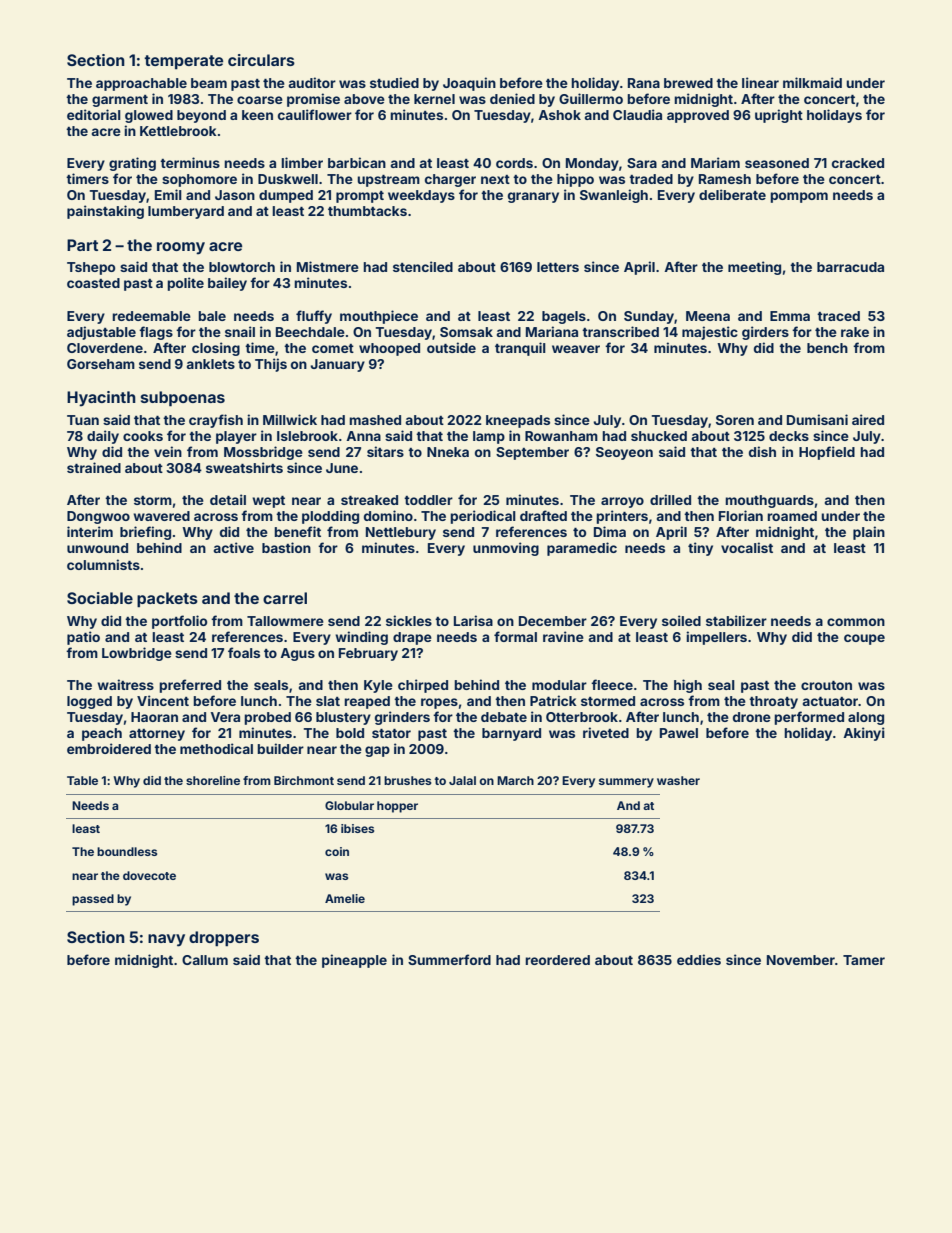 The width and height of the screenshot is (952, 1233). Describe the element at coordinates (558, 267) in the screenshot. I see `letters` at that location.
